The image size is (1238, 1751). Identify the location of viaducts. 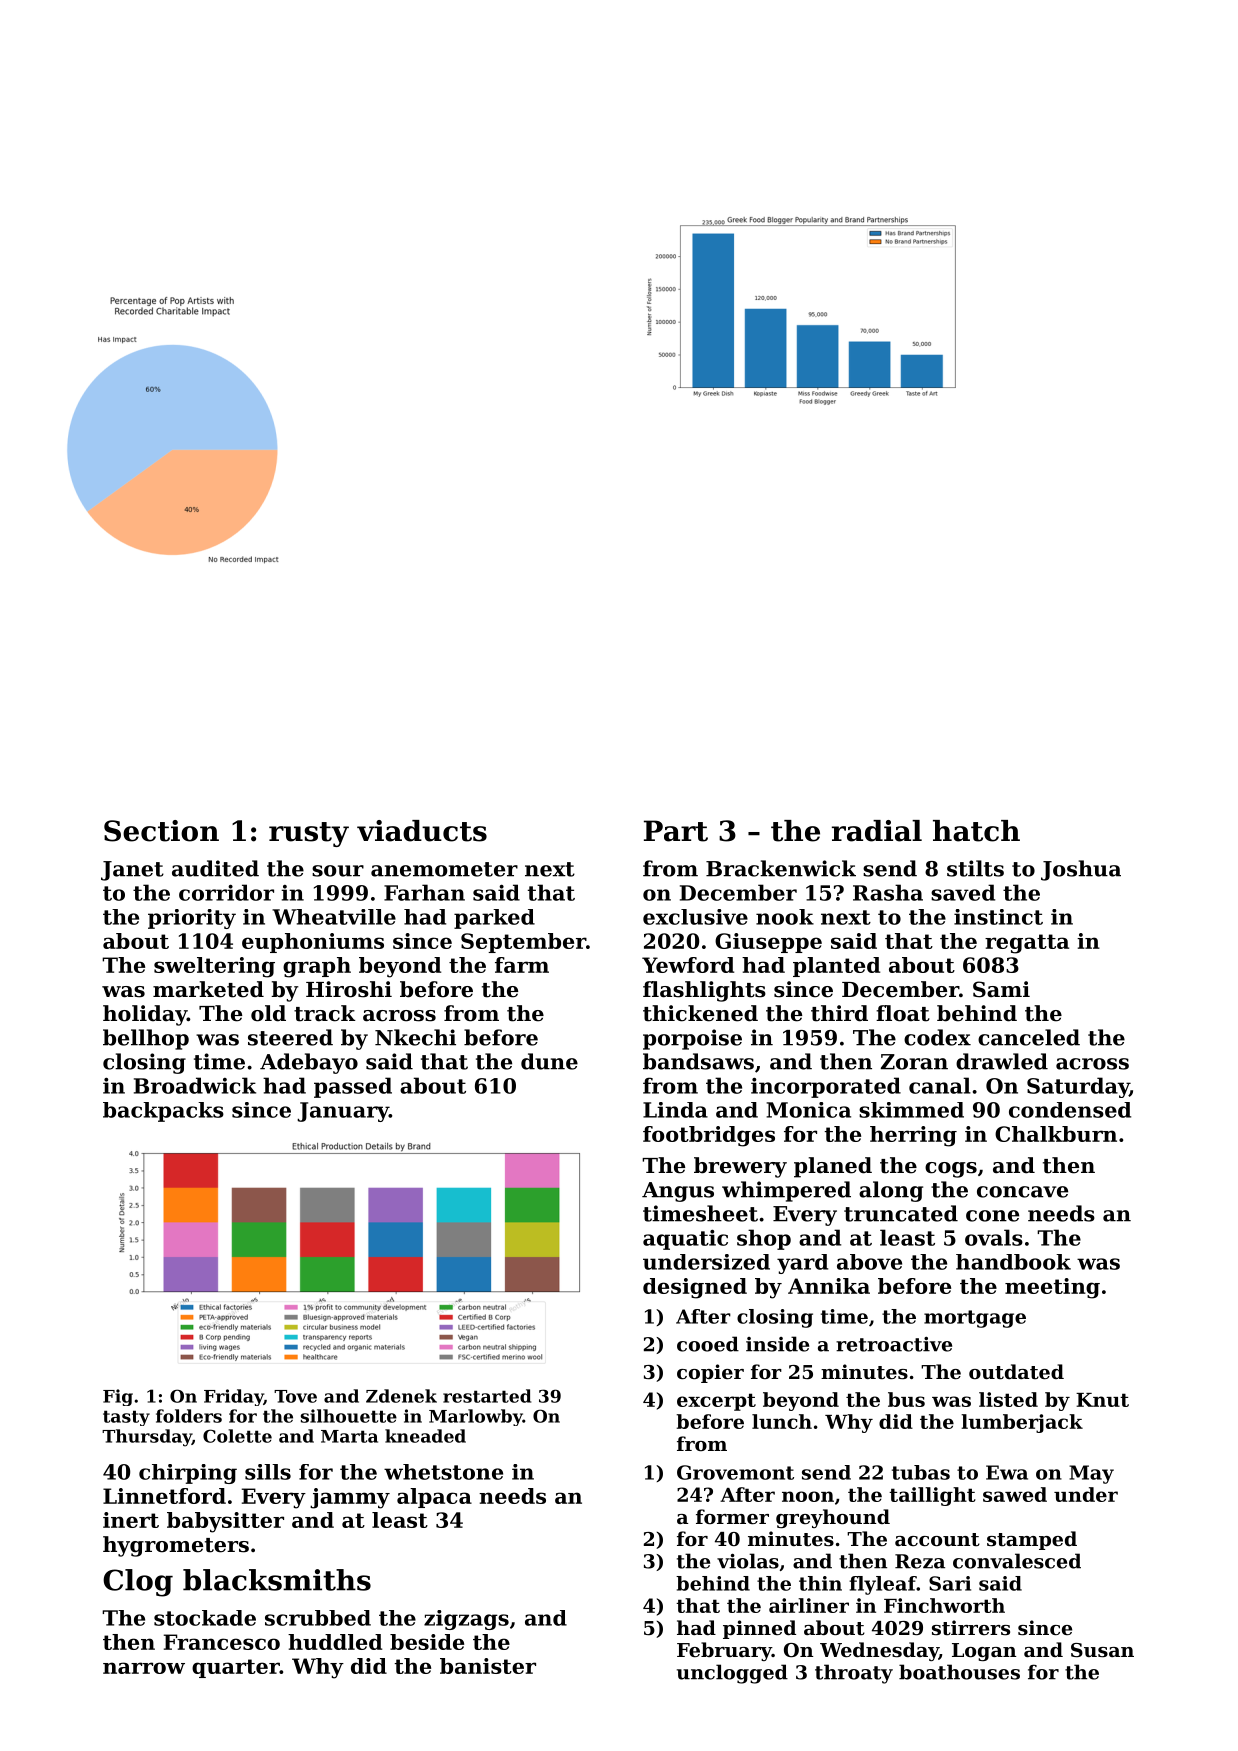
(422, 831).
